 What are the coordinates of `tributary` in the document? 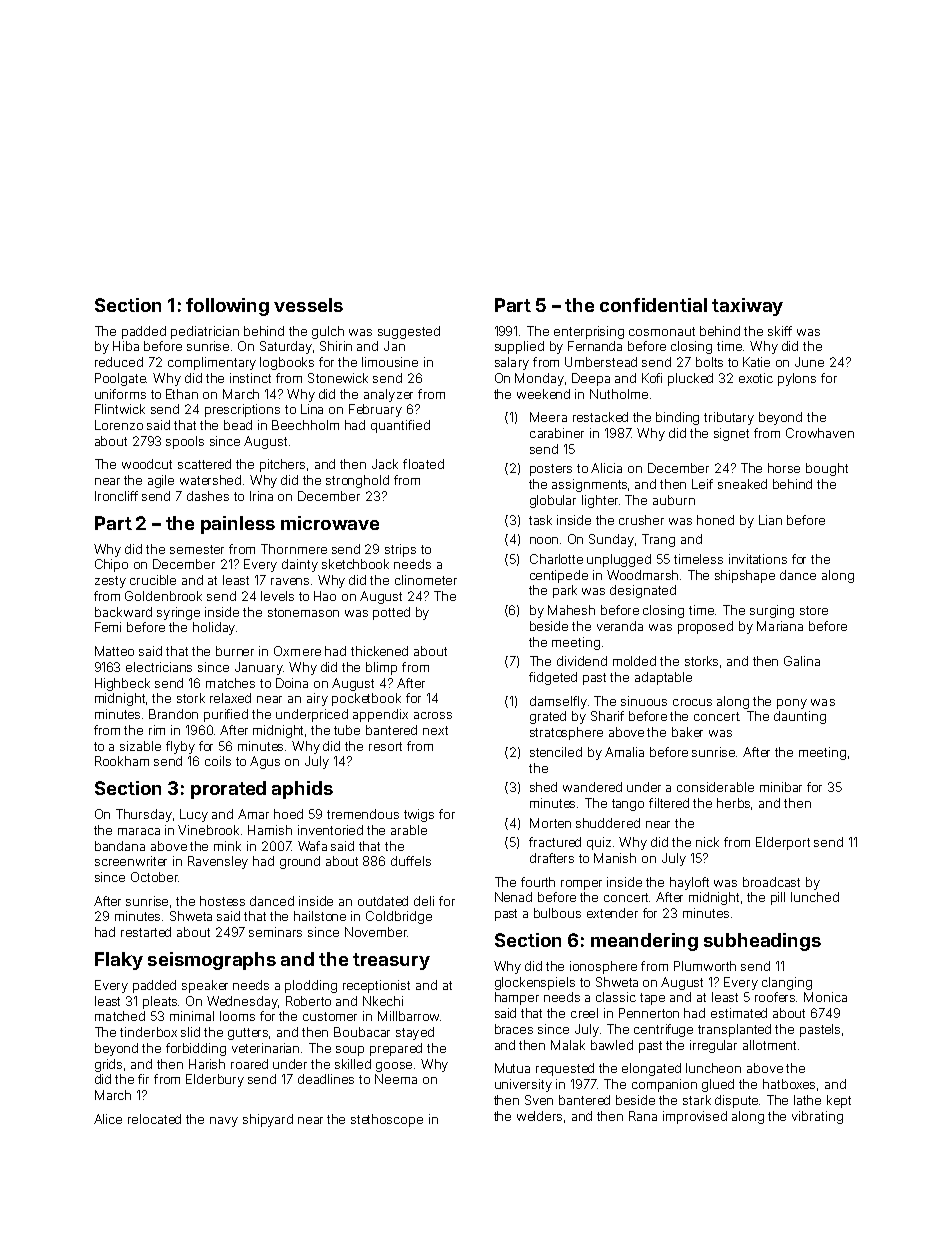 It's located at (729, 418).
